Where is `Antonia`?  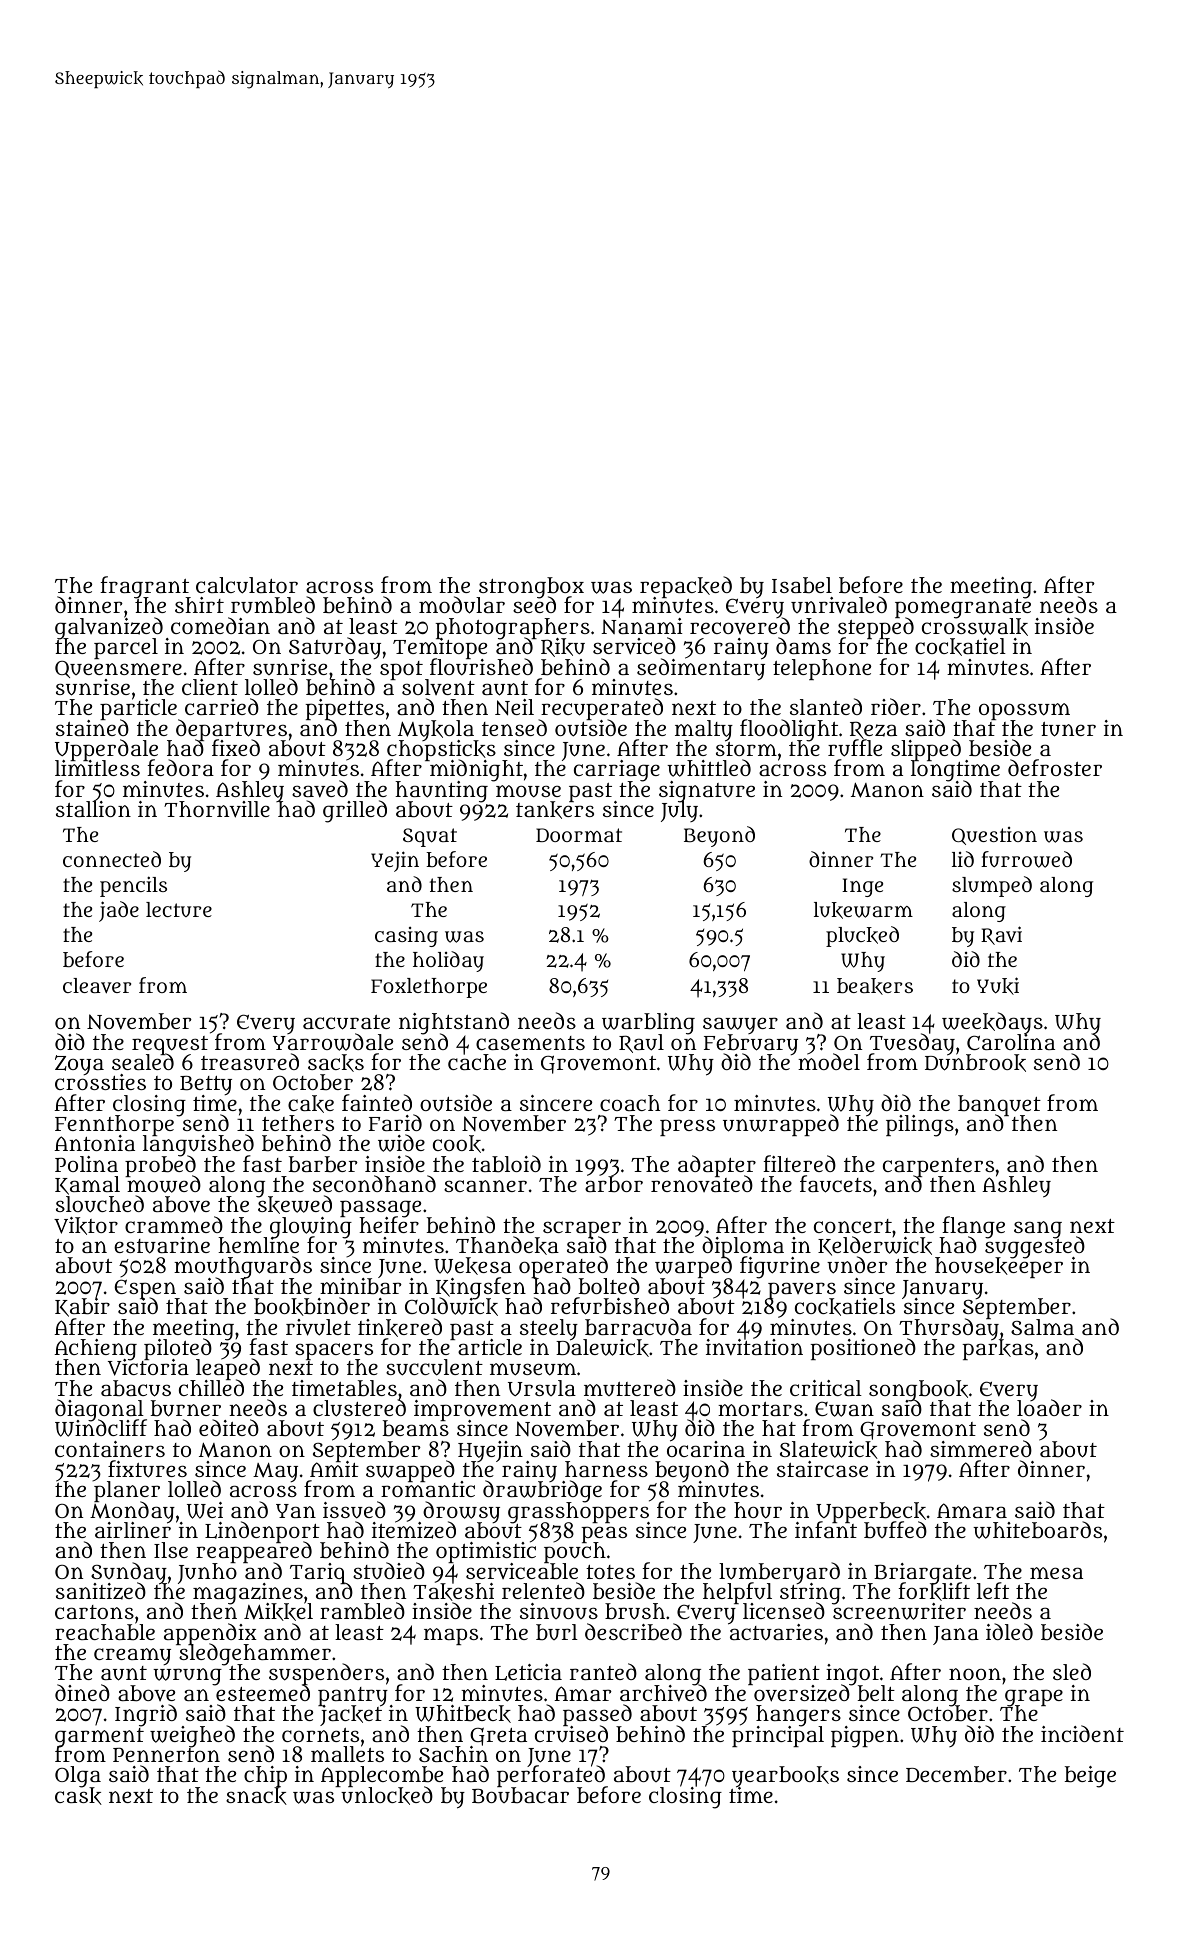
Antonia is located at coordinates (94, 1143).
